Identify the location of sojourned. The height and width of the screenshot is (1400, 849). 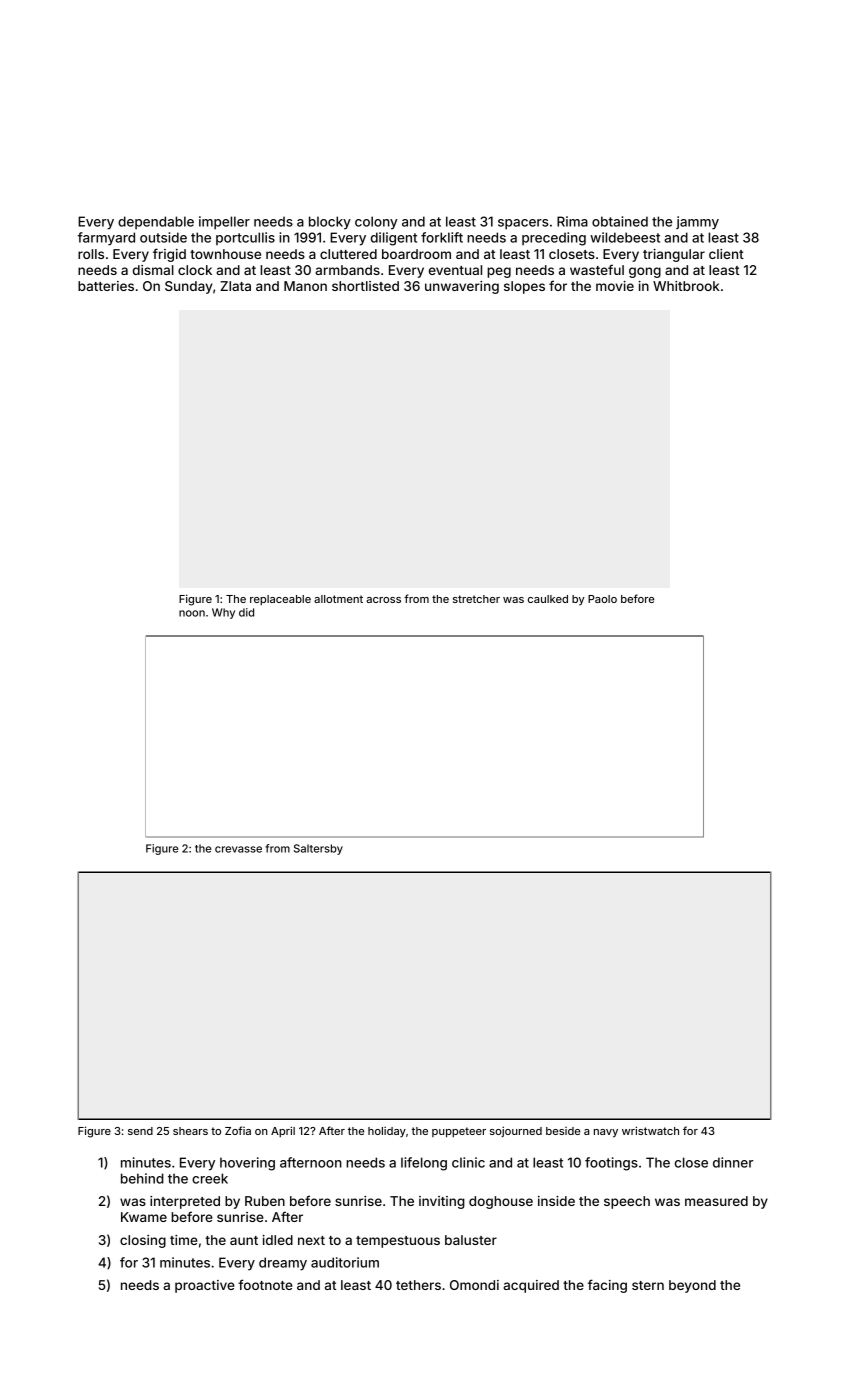
(516, 1131).
